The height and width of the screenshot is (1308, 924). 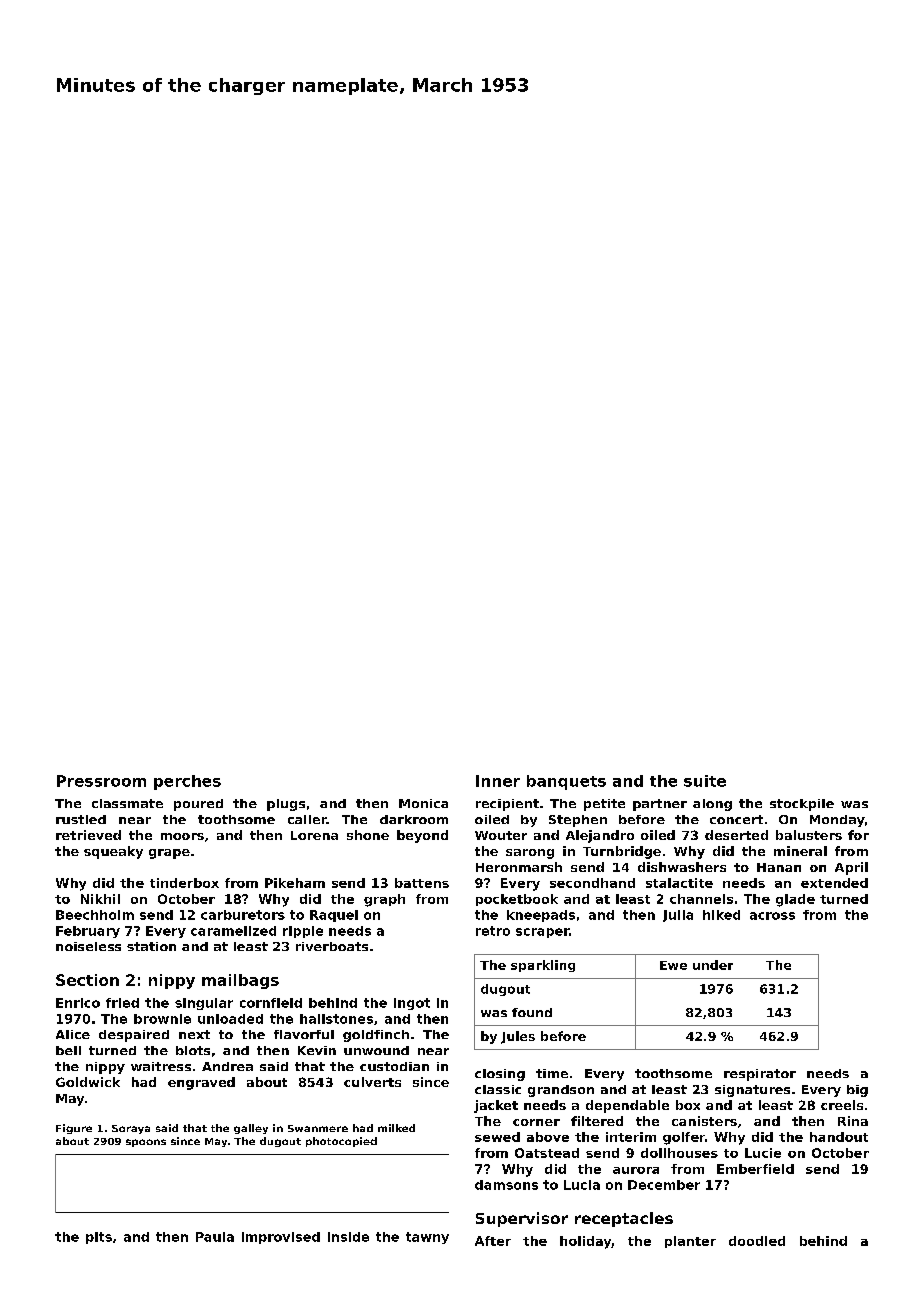 What do you see at coordinates (74, 1129) in the screenshot?
I see `Figure` at bounding box center [74, 1129].
